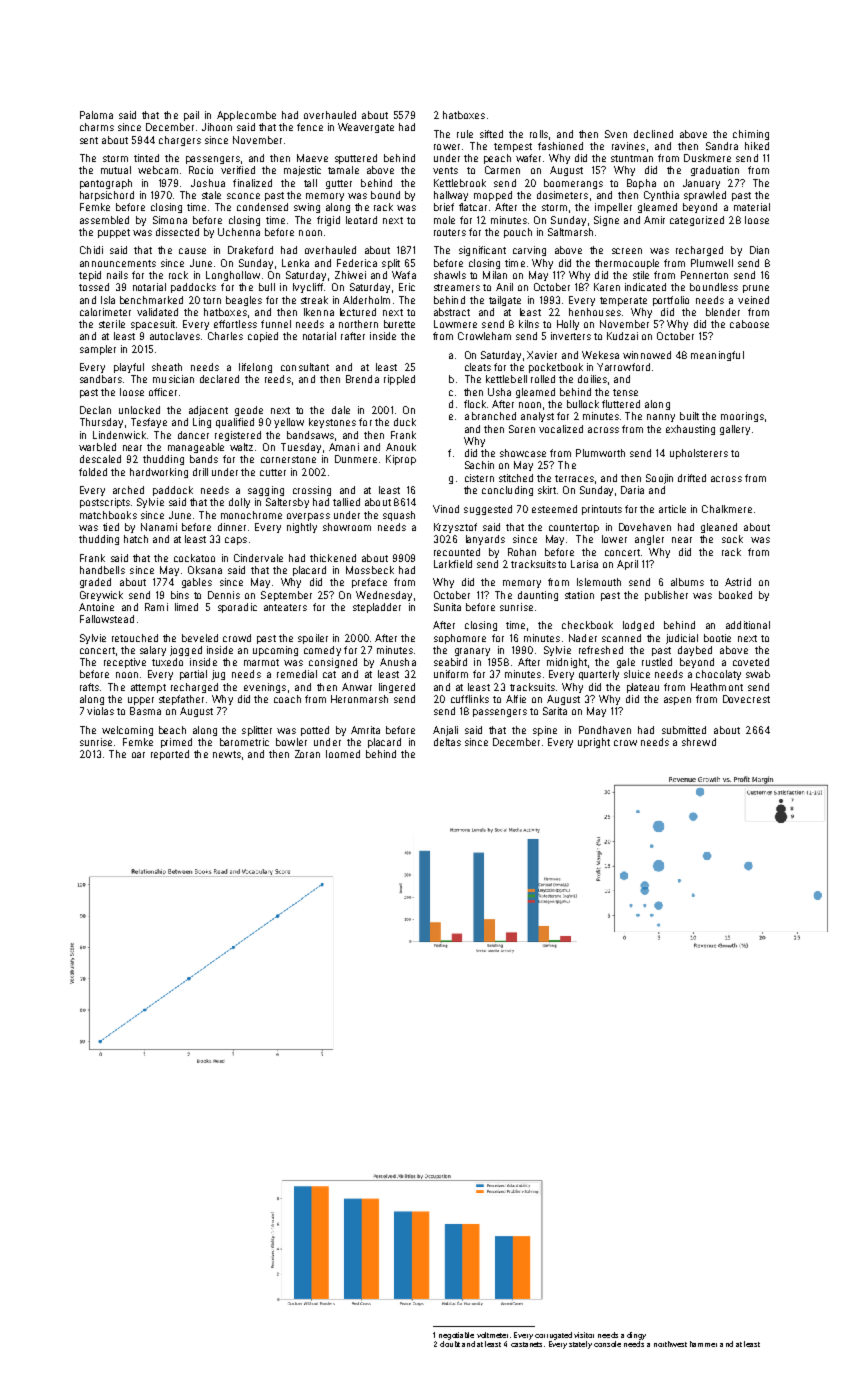 The height and width of the document is (1400, 849). What do you see at coordinates (758, 674) in the document?
I see `swab` at bounding box center [758, 674].
